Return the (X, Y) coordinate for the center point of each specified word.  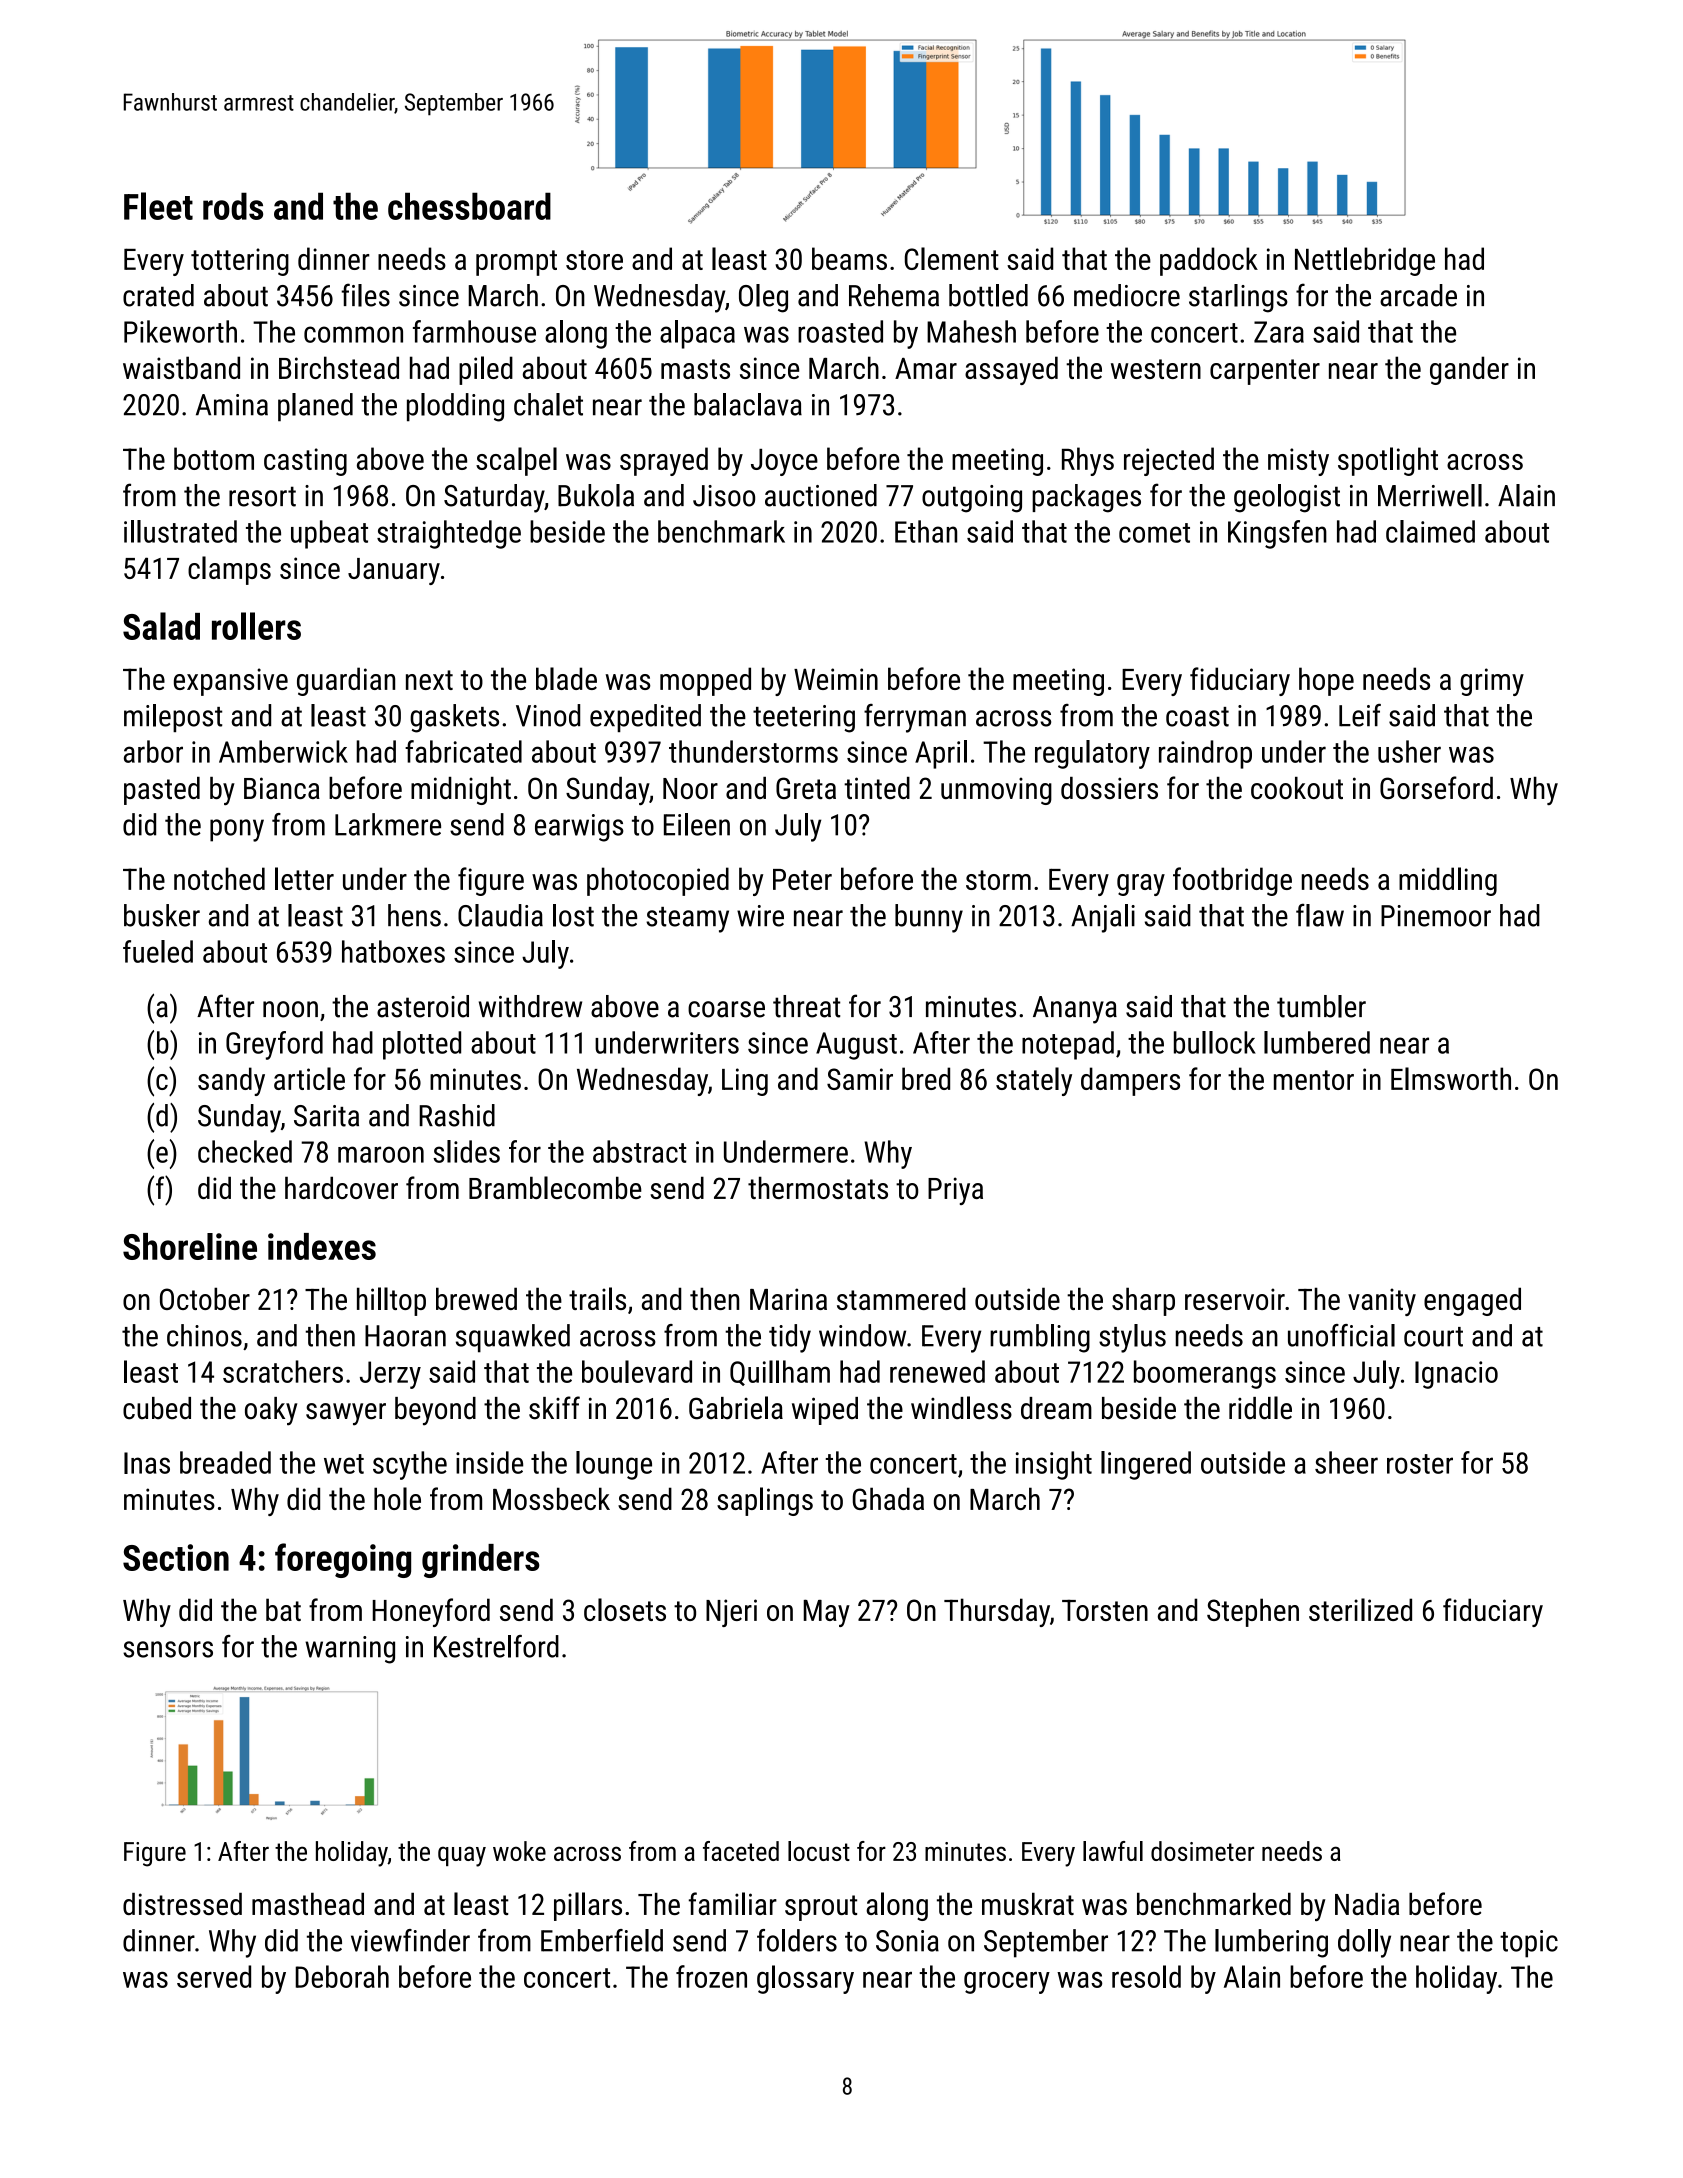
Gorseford (1436, 787)
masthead (308, 1904)
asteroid (423, 1006)
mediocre (1127, 295)
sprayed (664, 461)
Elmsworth (1451, 1078)
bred (926, 1078)
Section (176, 1557)
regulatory (1092, 754)
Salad (161, 626)
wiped (825, 1411)
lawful (1113, 1851)
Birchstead (339, 367)
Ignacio (1456, 1375)
